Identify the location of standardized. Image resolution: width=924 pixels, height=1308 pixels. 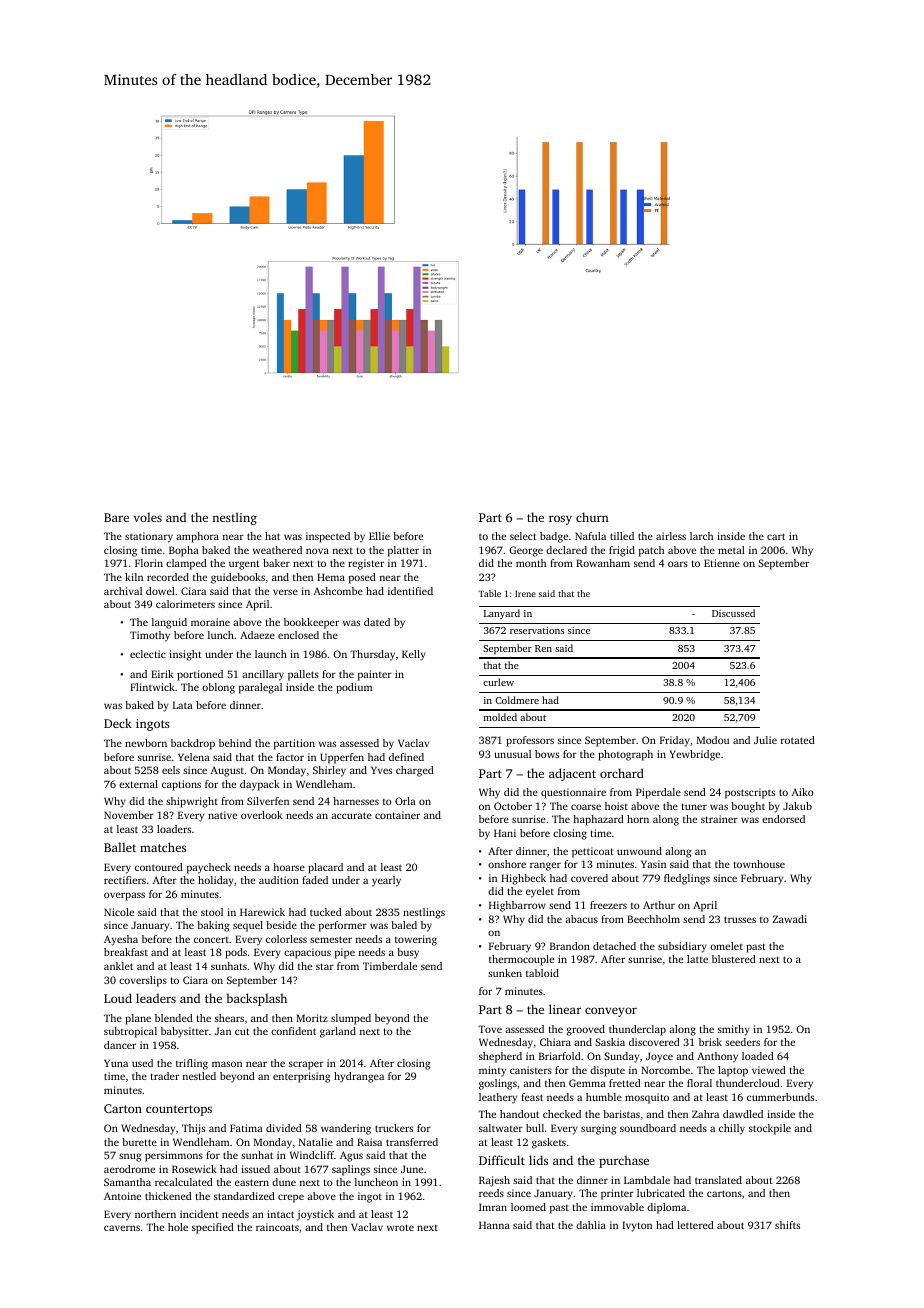
(244, 1196).
